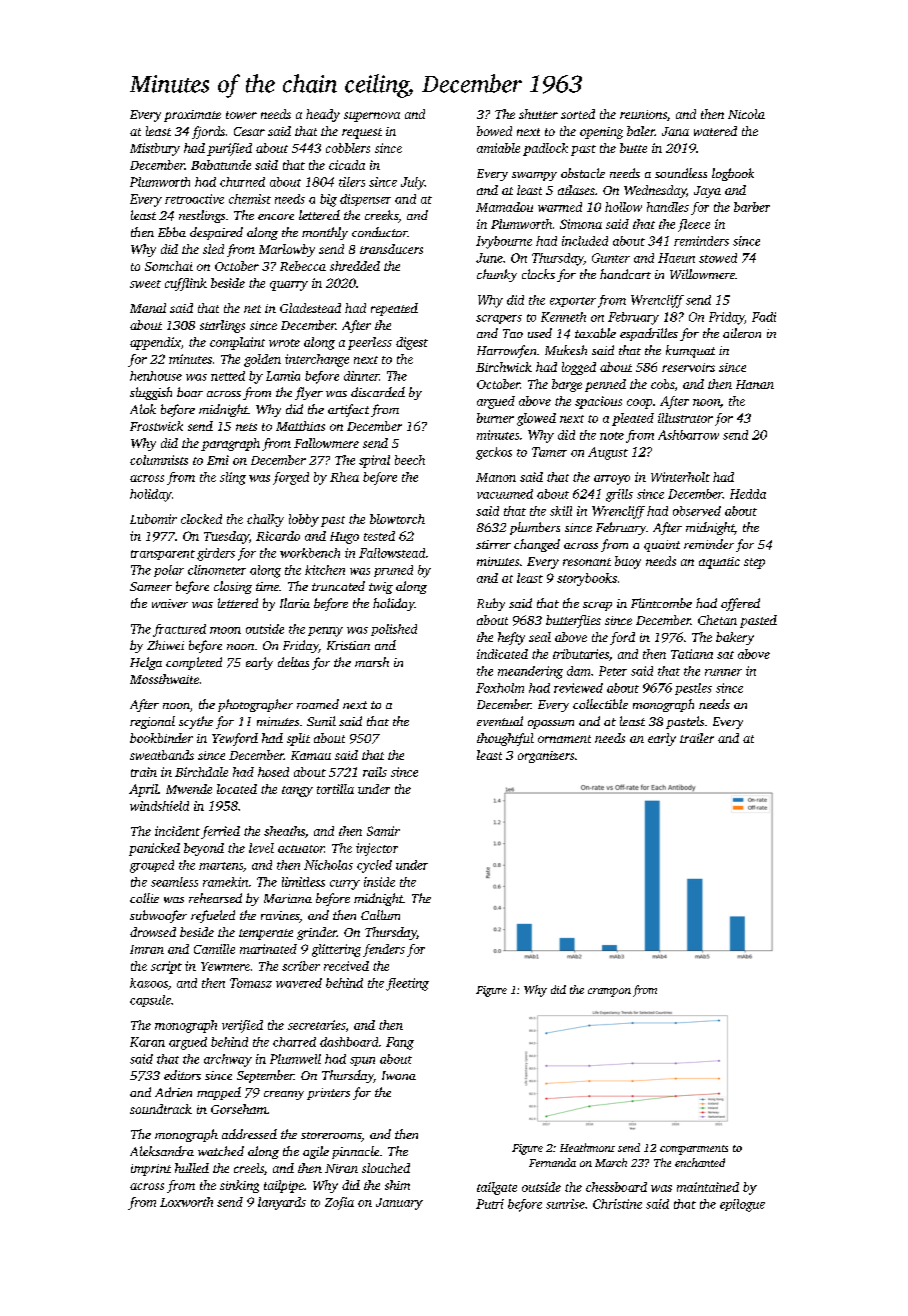  Describe the element at coordinates (617, 1204) in the image. I see `Christine` at that location.
